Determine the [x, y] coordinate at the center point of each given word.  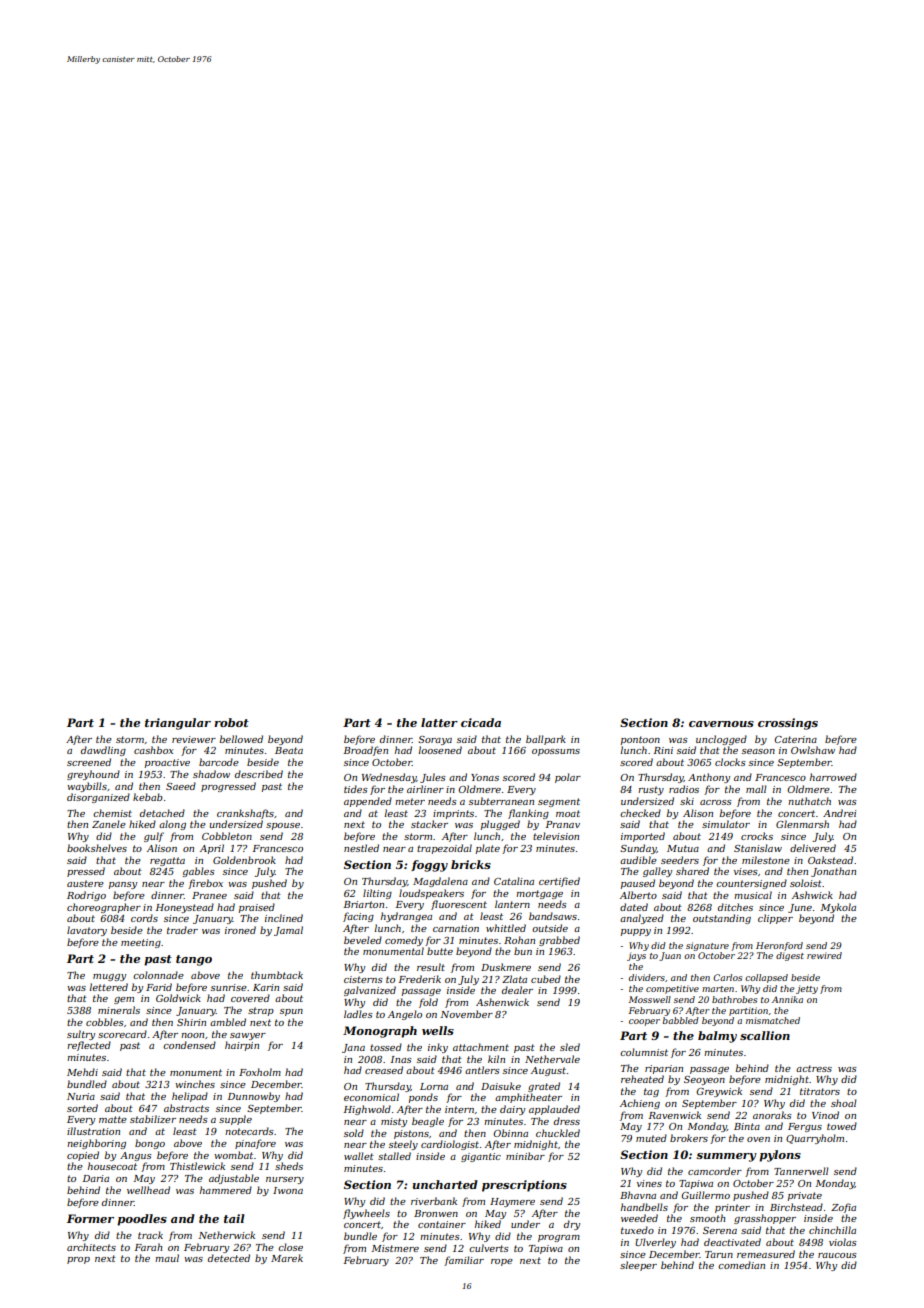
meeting [141, 943]
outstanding [722, 919]
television [556, 836]
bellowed [241, 739]
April [212, 849]
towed [842, 1126]
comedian [741, 1265]
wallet [359, 1156]
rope [502, 1262]
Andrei [839, 813]
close [290, 1247]
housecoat [112, 1166]
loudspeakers [431, 894]
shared [692, 871]
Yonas [485, 777]
